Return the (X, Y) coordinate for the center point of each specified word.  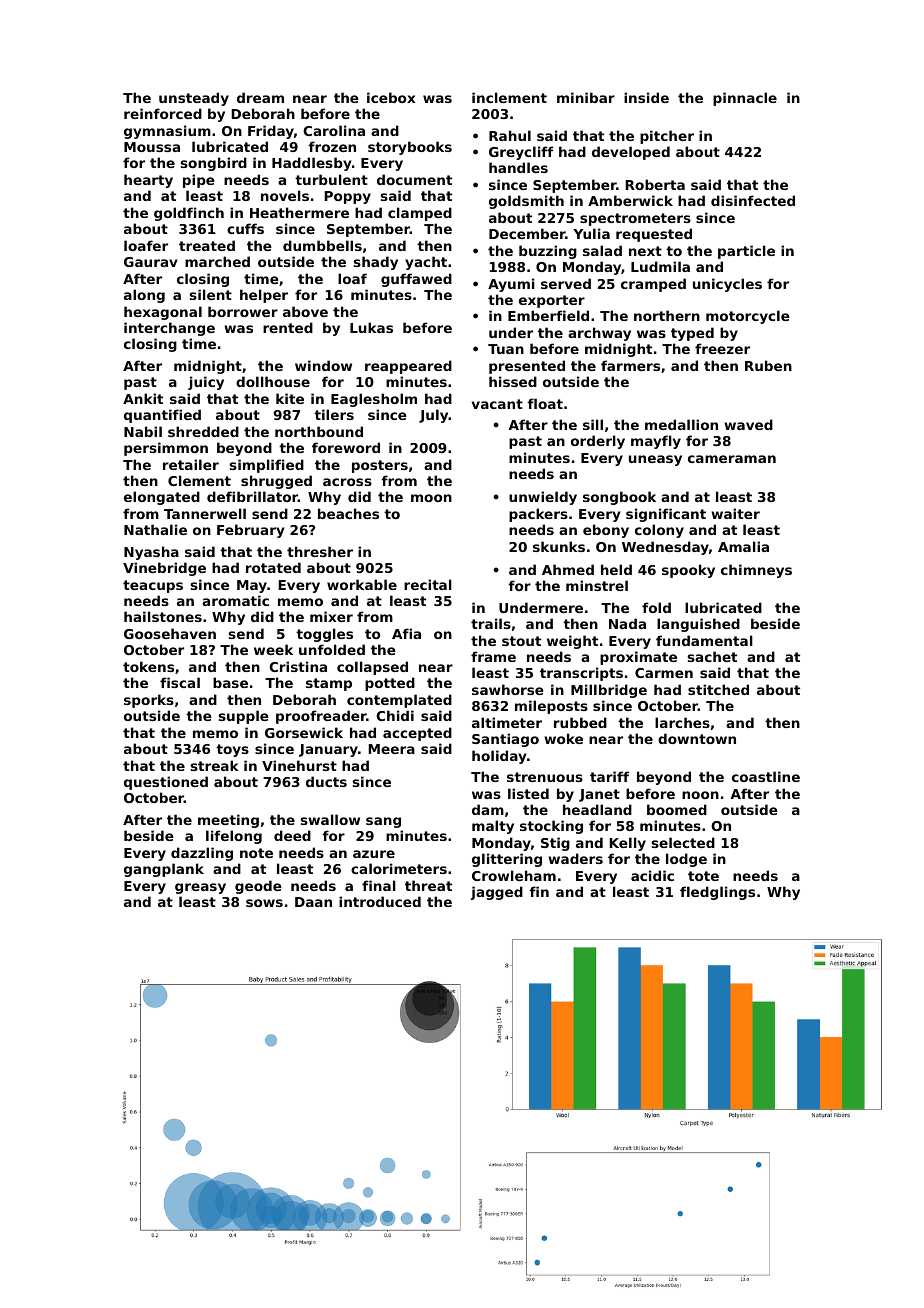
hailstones (163, 616)
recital (428, 584)
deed (292, 835)
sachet (712, 656)
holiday (499, 757)
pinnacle (745, 99)
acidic (652, 875)
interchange (169, 329)
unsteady (194, 99)
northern (667, 315)
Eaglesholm (374, 400)
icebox (391, 97)
